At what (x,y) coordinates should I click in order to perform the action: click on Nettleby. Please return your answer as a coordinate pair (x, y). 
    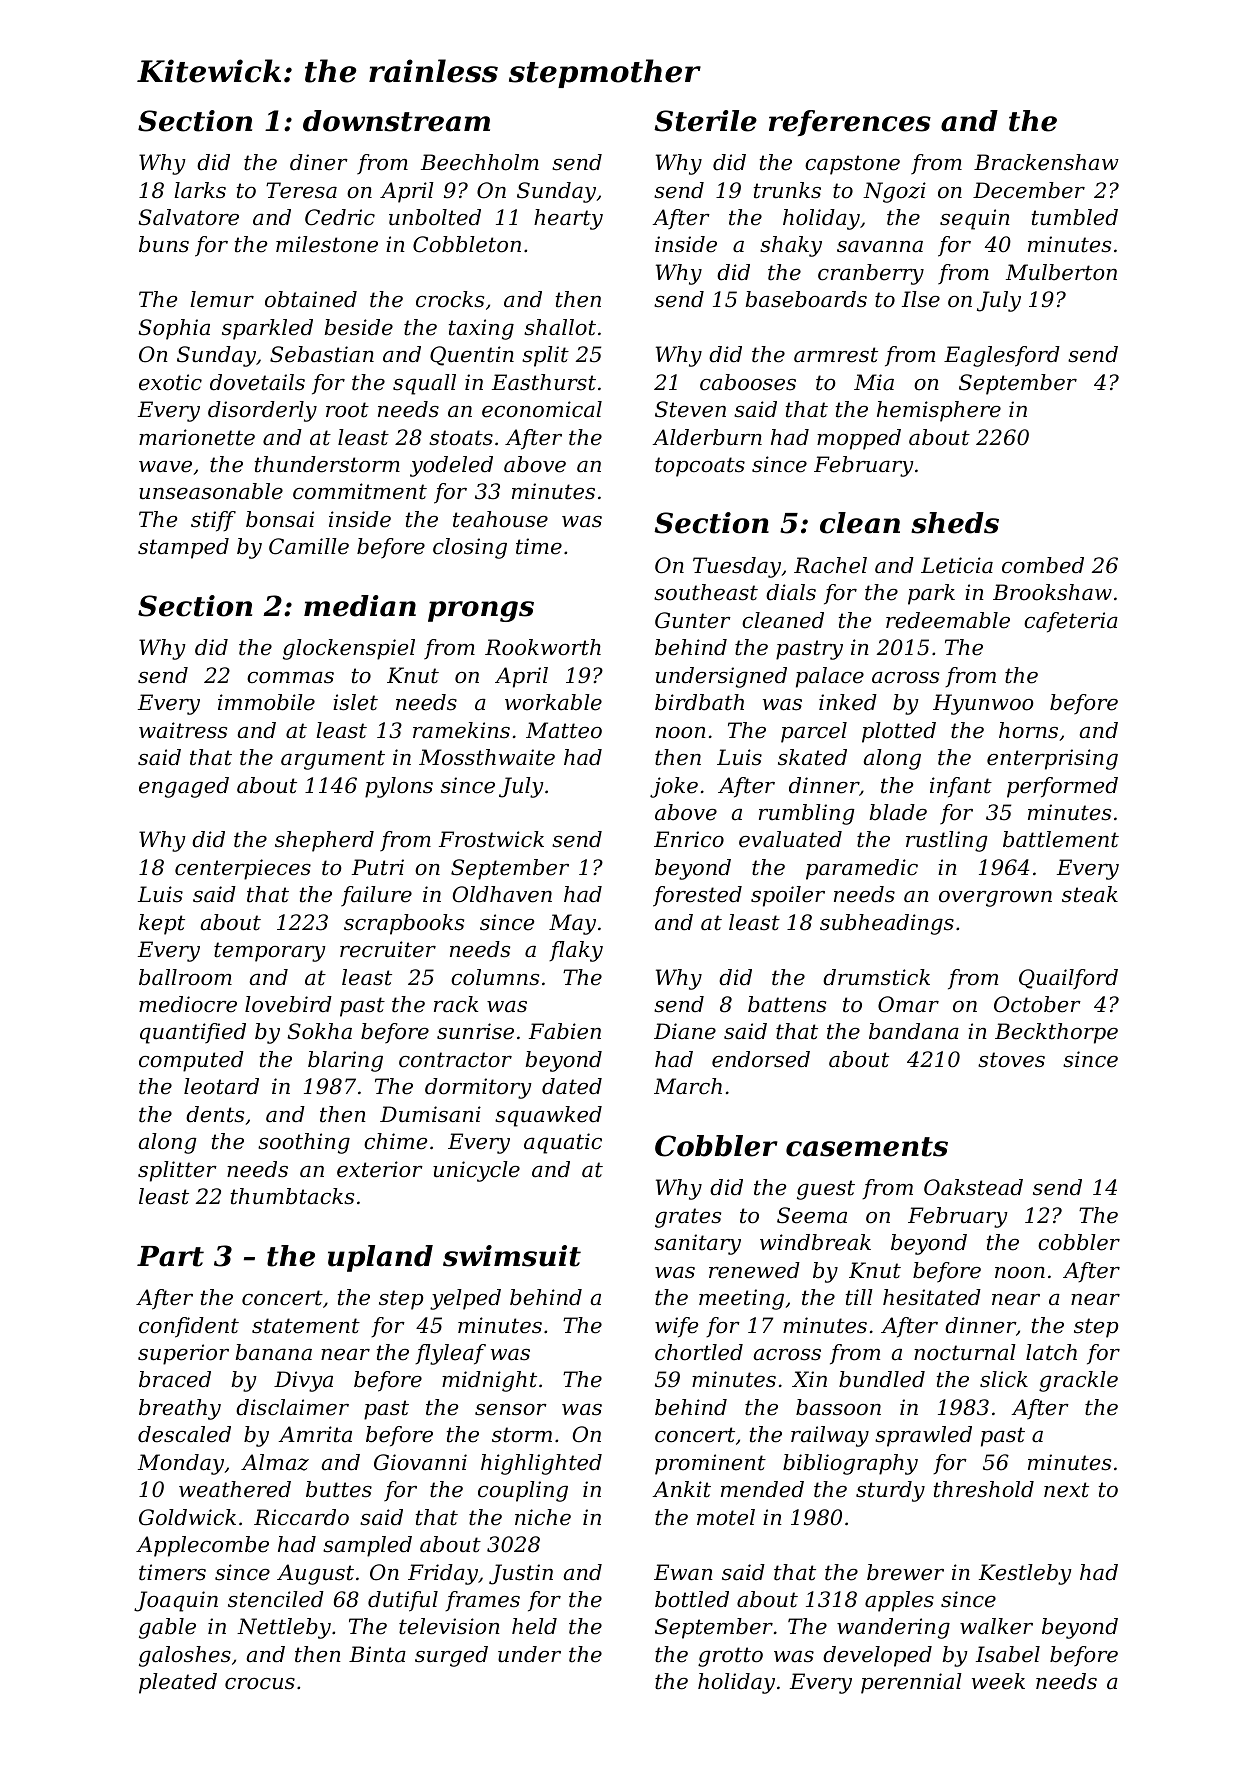
    Looking at the image, I should click on (284, 1628).
